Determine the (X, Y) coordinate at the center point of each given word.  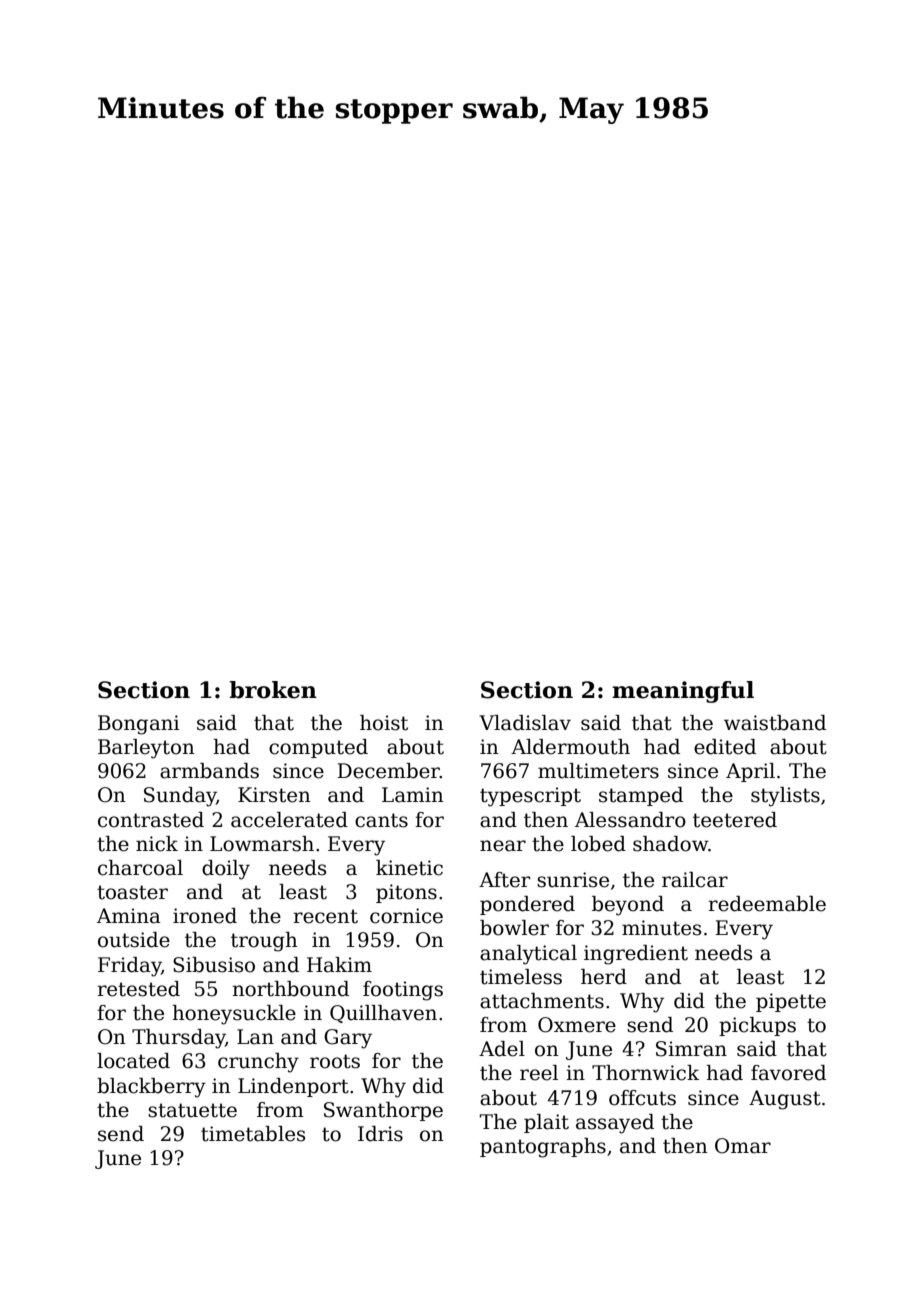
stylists (785, 797)
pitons (406, 893)
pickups (757, 1026)
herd (604, 977)
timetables (253, 1134)
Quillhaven (383, 1014)
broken (273, 690)
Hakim (339, 965)
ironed (205, 916)
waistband (775, 723)
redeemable (767, 904)
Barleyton (146, 749)
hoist (384, 723)
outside (134, 940)
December (388, 771)
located (133, 1061)
